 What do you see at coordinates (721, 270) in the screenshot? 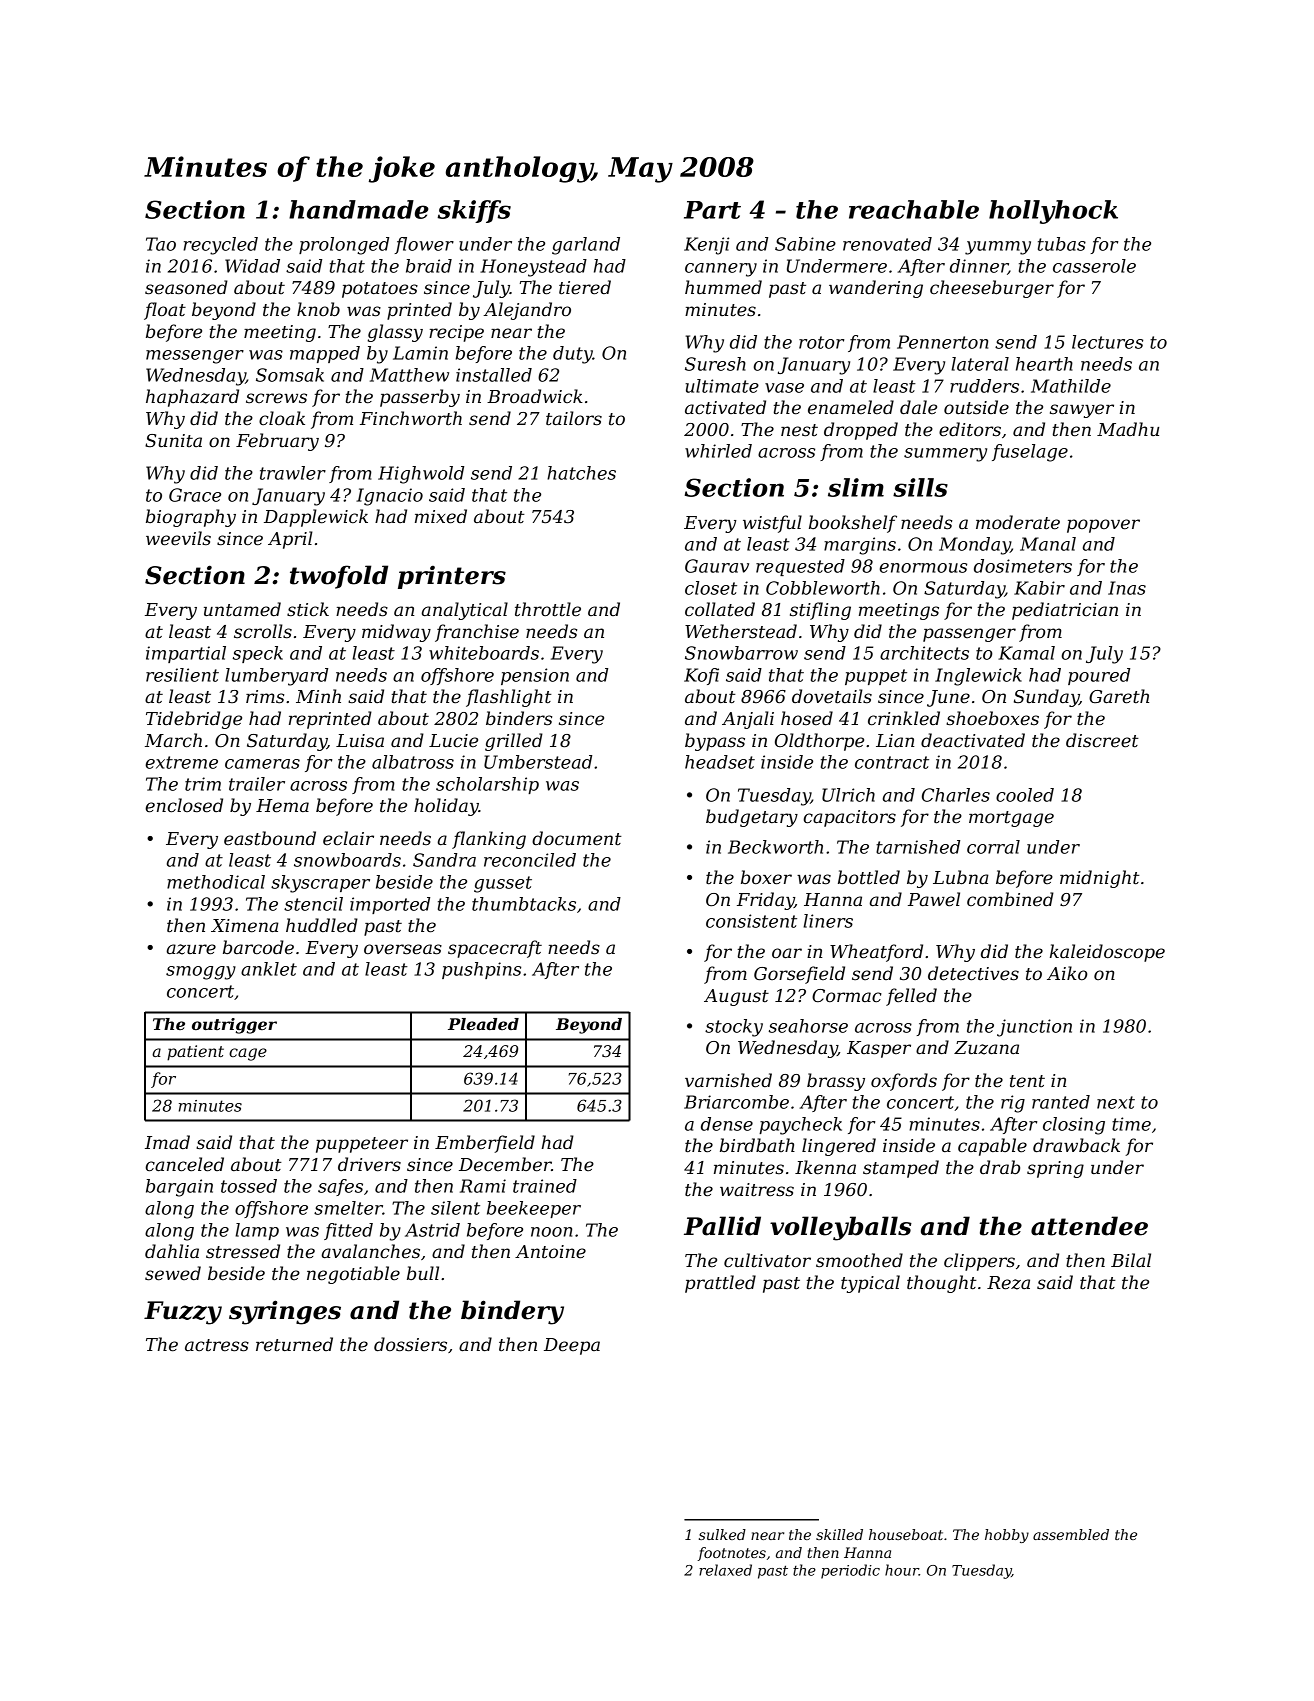
I see `cannery` at bounding box center [721, 270].
